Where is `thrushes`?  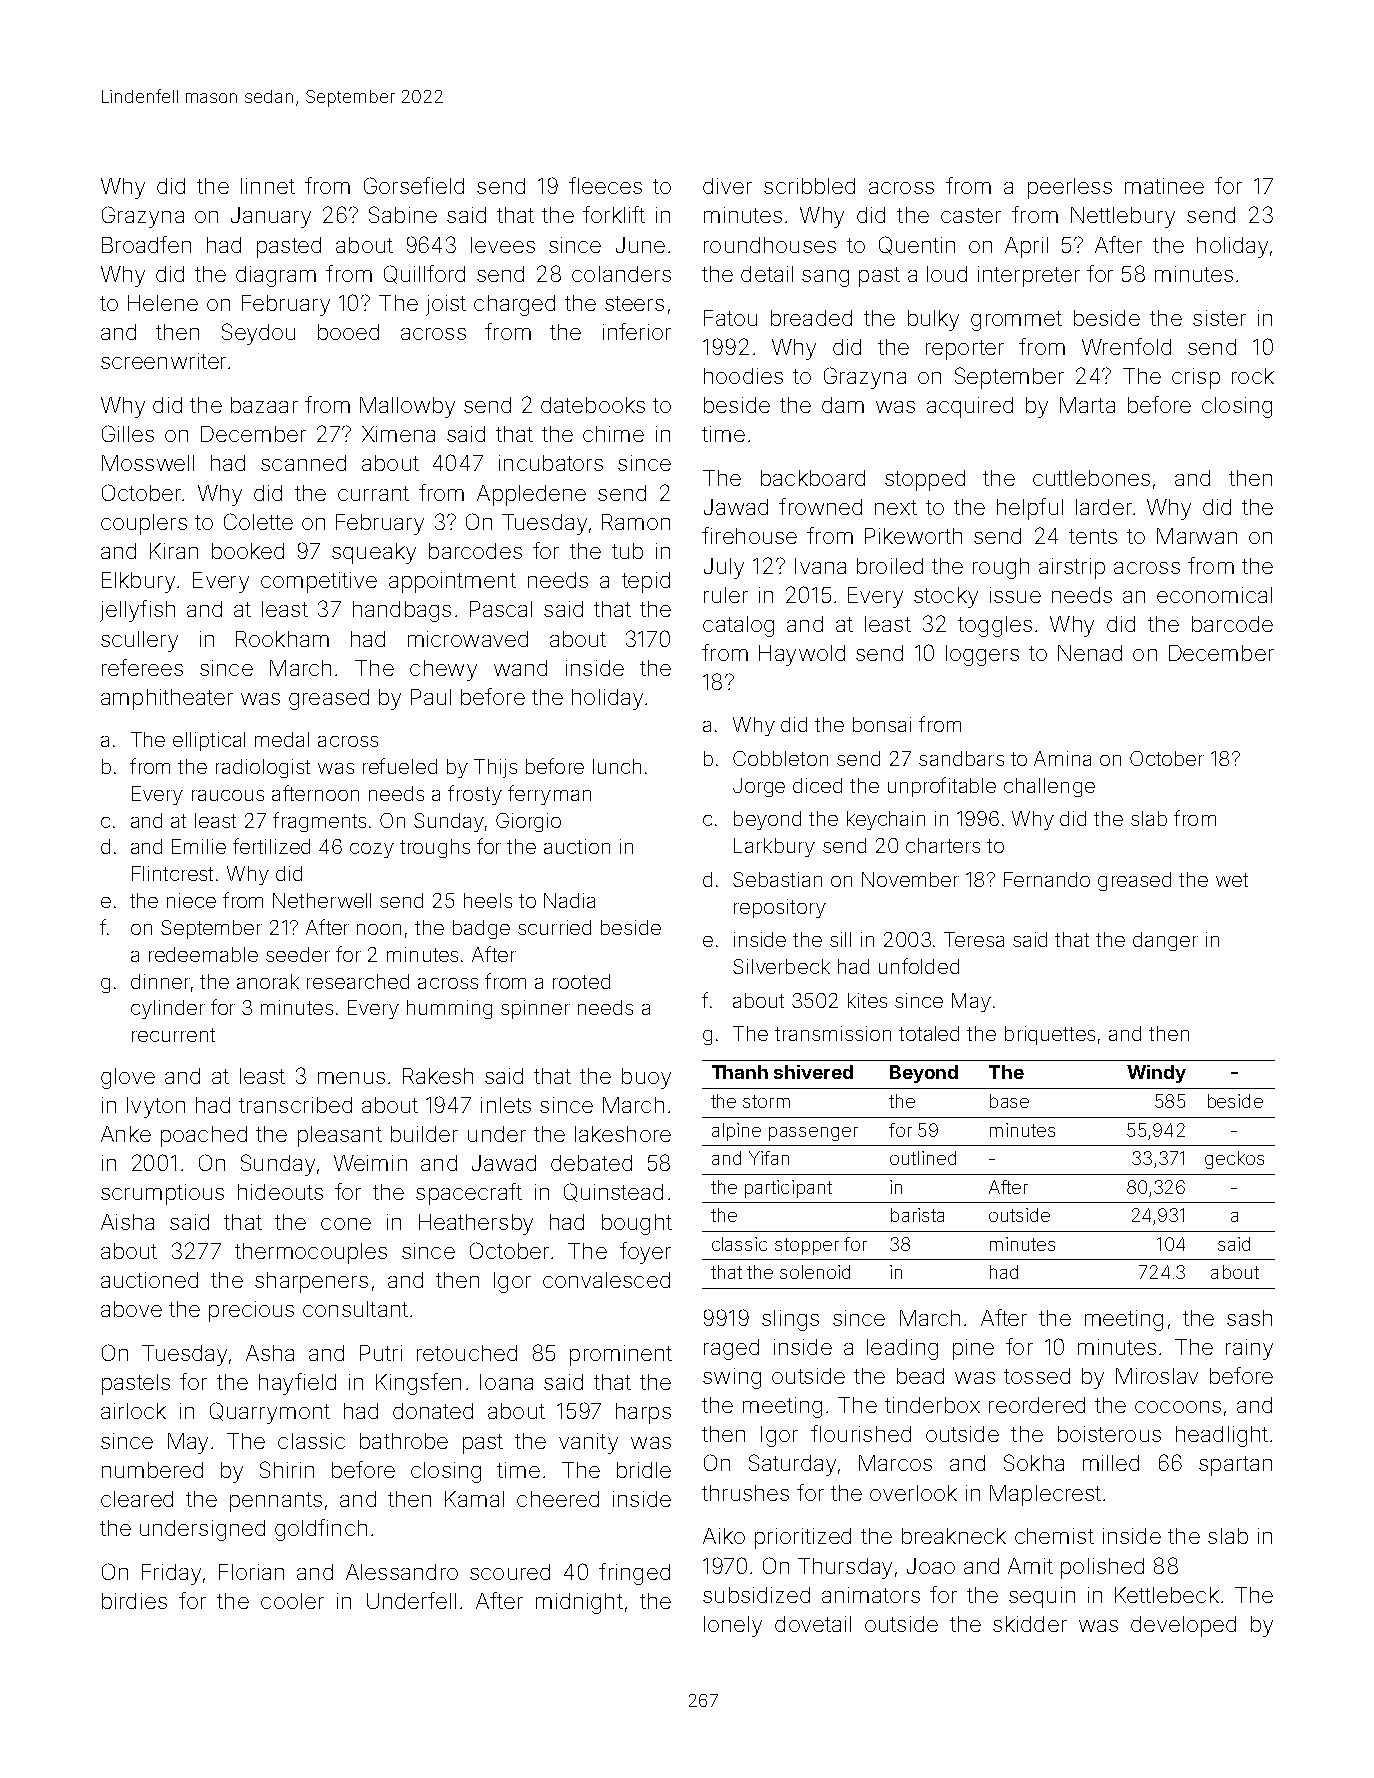 thrushes is located at coordinates (745, 1493).
